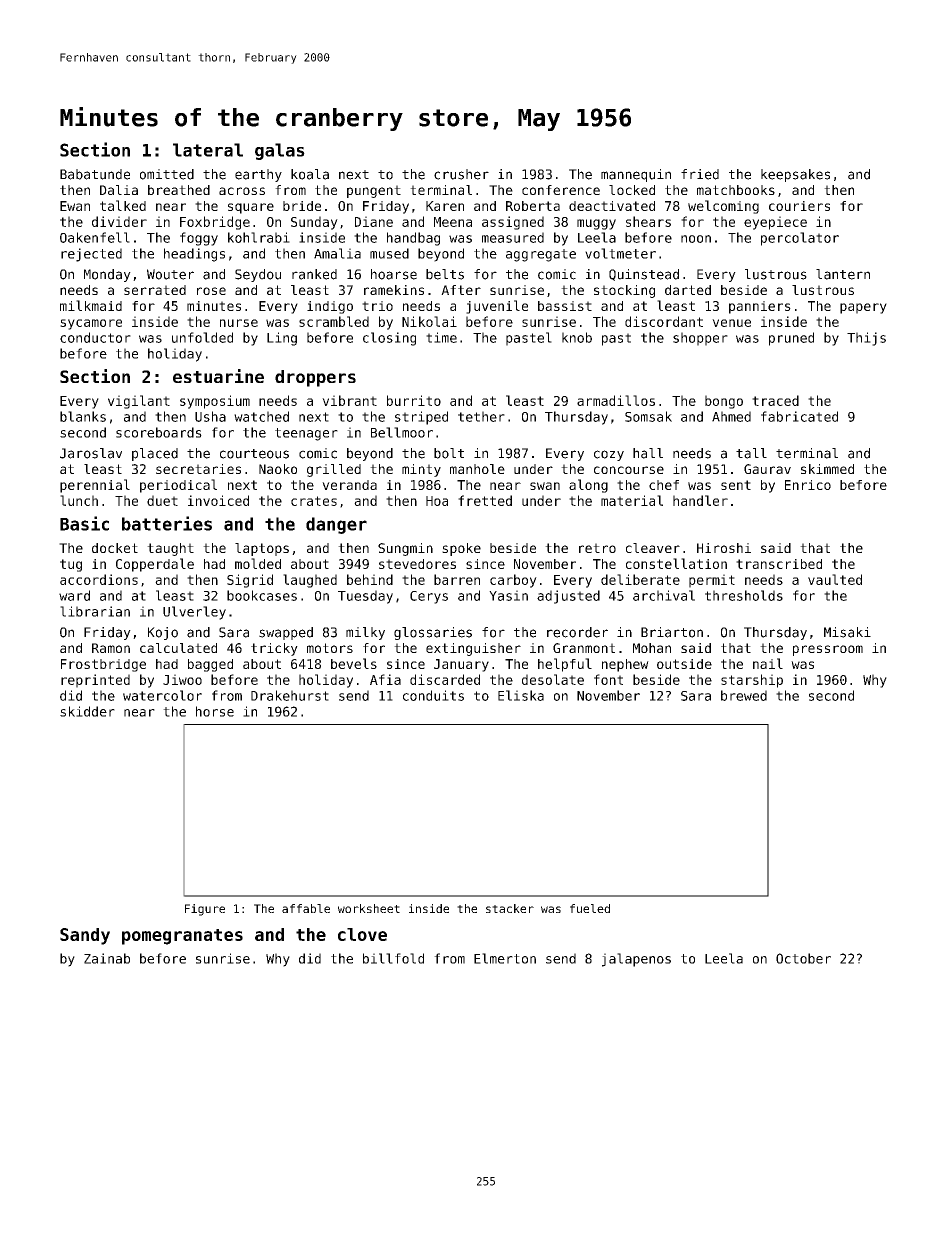  I want to click on brewed, so click(744, 695).
